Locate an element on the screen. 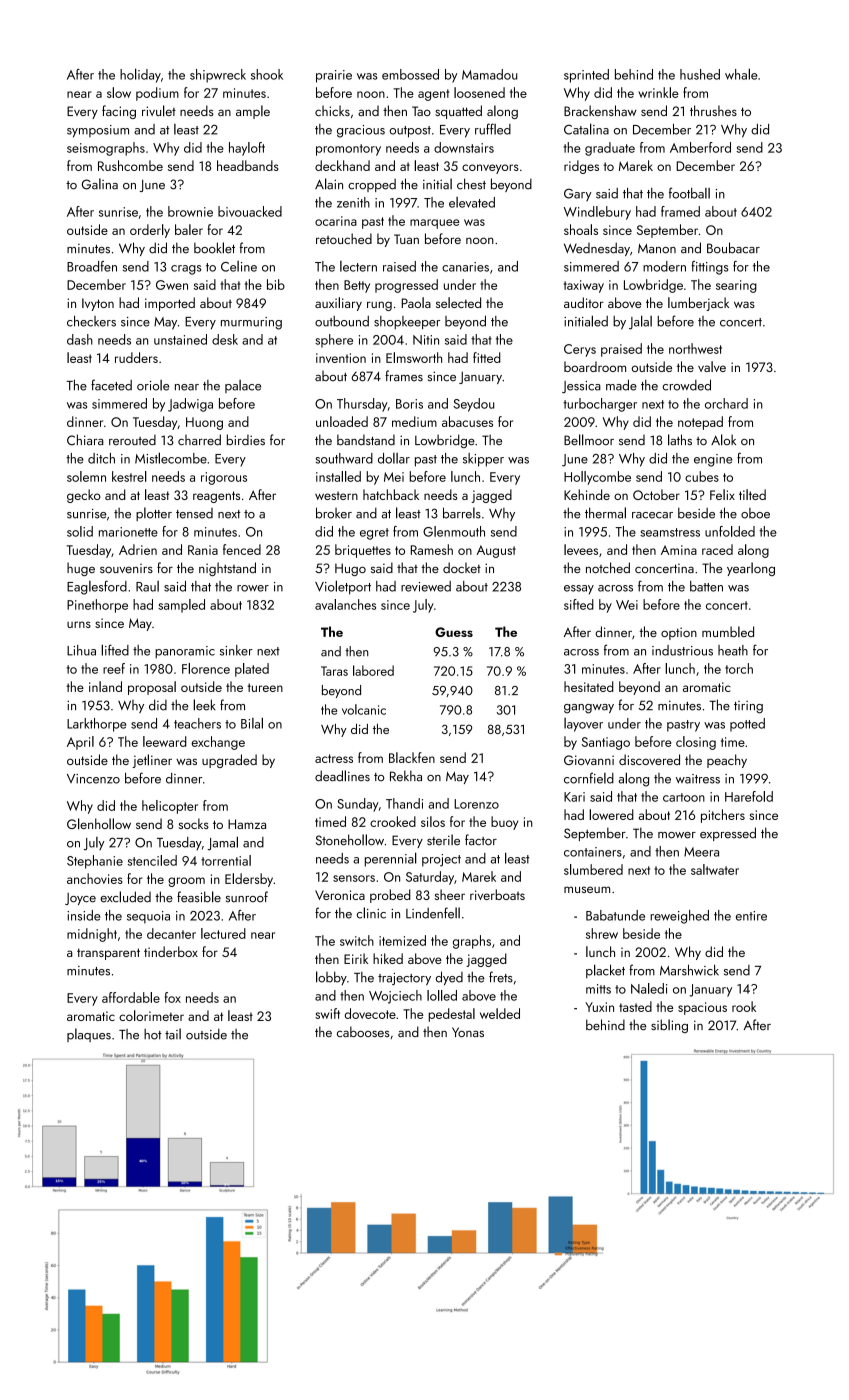 The height and width of the screenshot is (1400, 849). valve is located at coordinates (712, 366).
